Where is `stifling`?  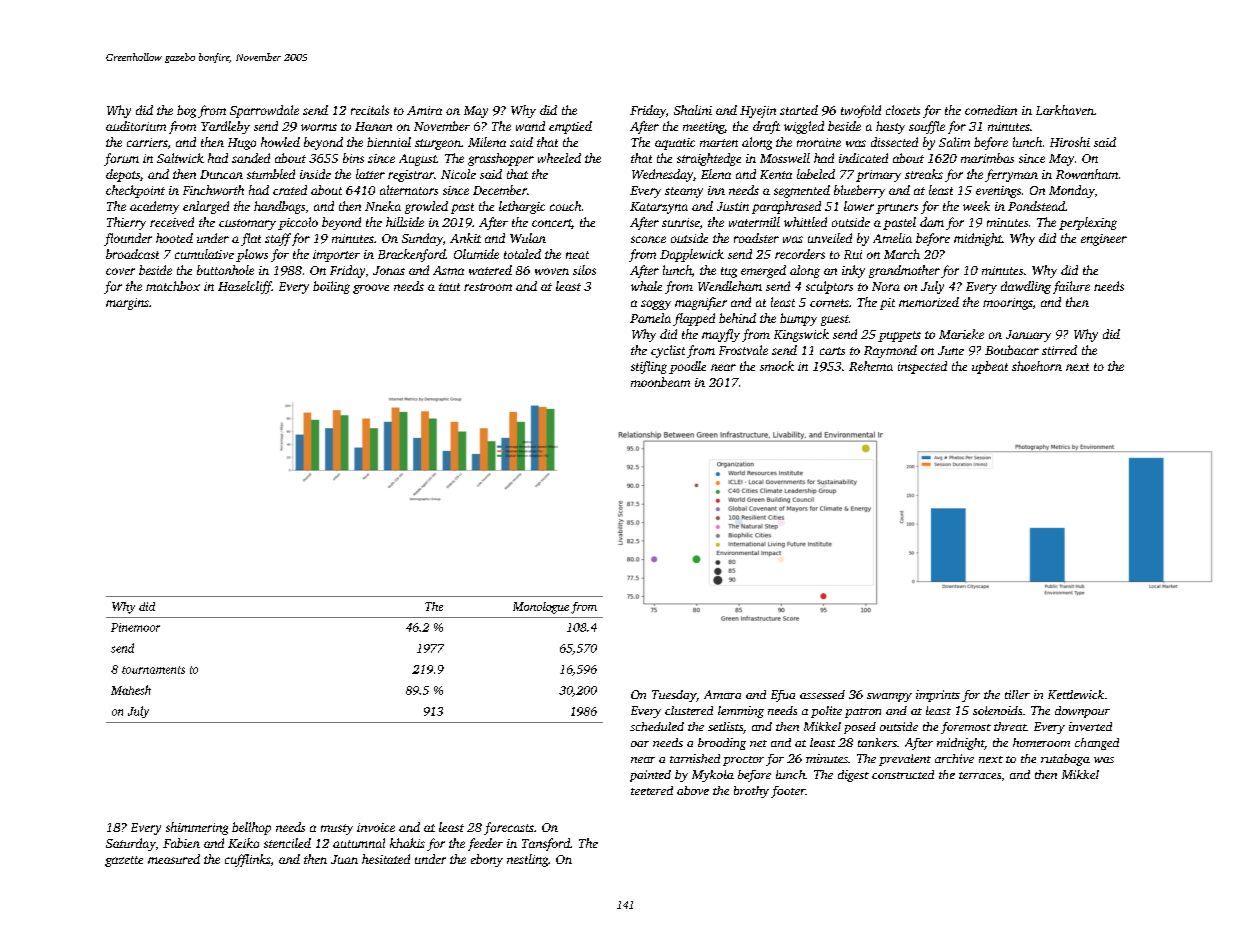
stifling is located at coordinates (649, 367).
